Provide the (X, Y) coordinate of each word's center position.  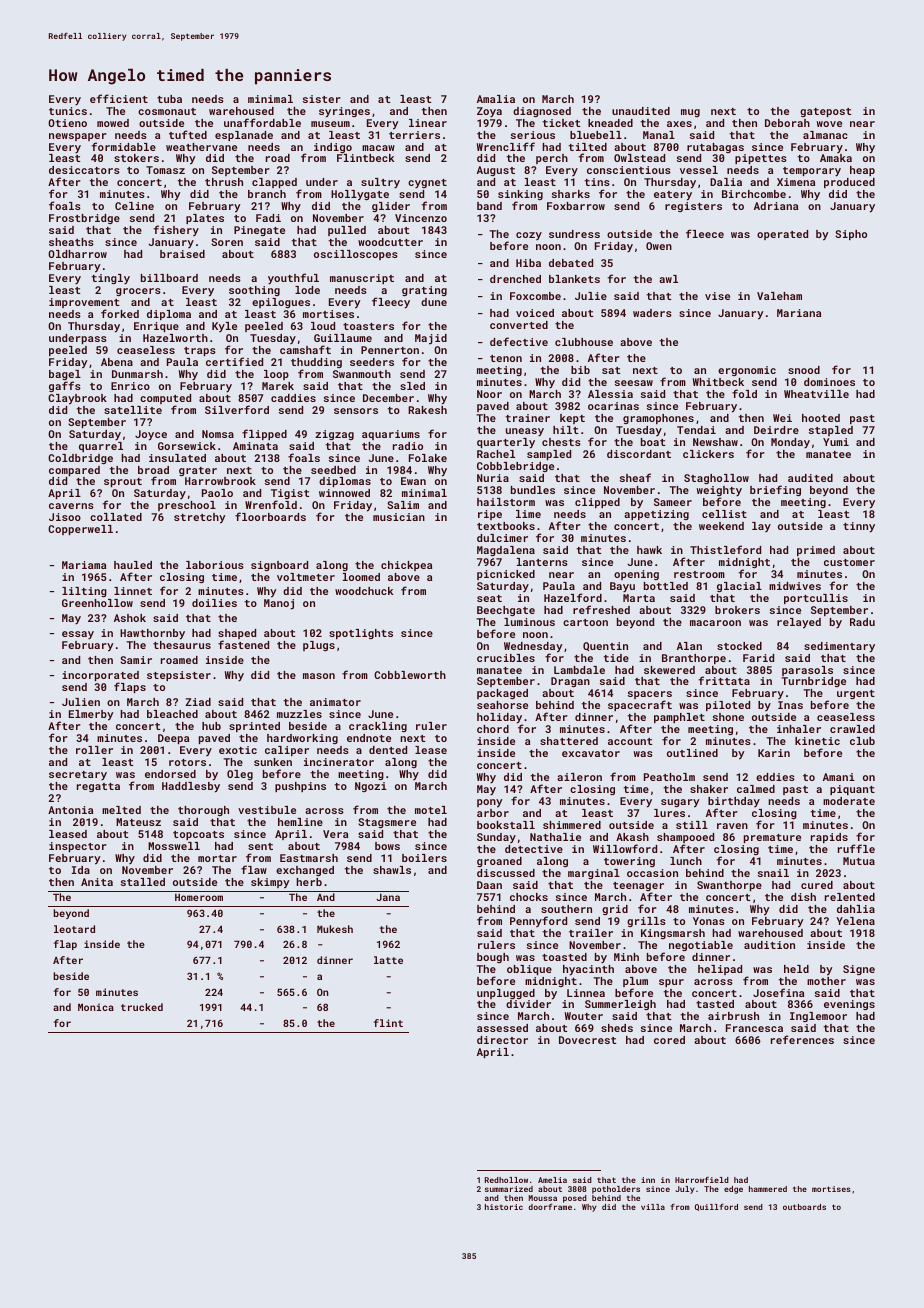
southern (566, 909)
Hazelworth (175, 338)
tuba (169, 99)
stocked (739, 646)
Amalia (496, 99)
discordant (639, 454)
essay (78, 635)
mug (690, 113)
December (388, 398)
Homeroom (199, 897)
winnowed (344, 493)
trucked (142, 1007)
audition (769, 945)
